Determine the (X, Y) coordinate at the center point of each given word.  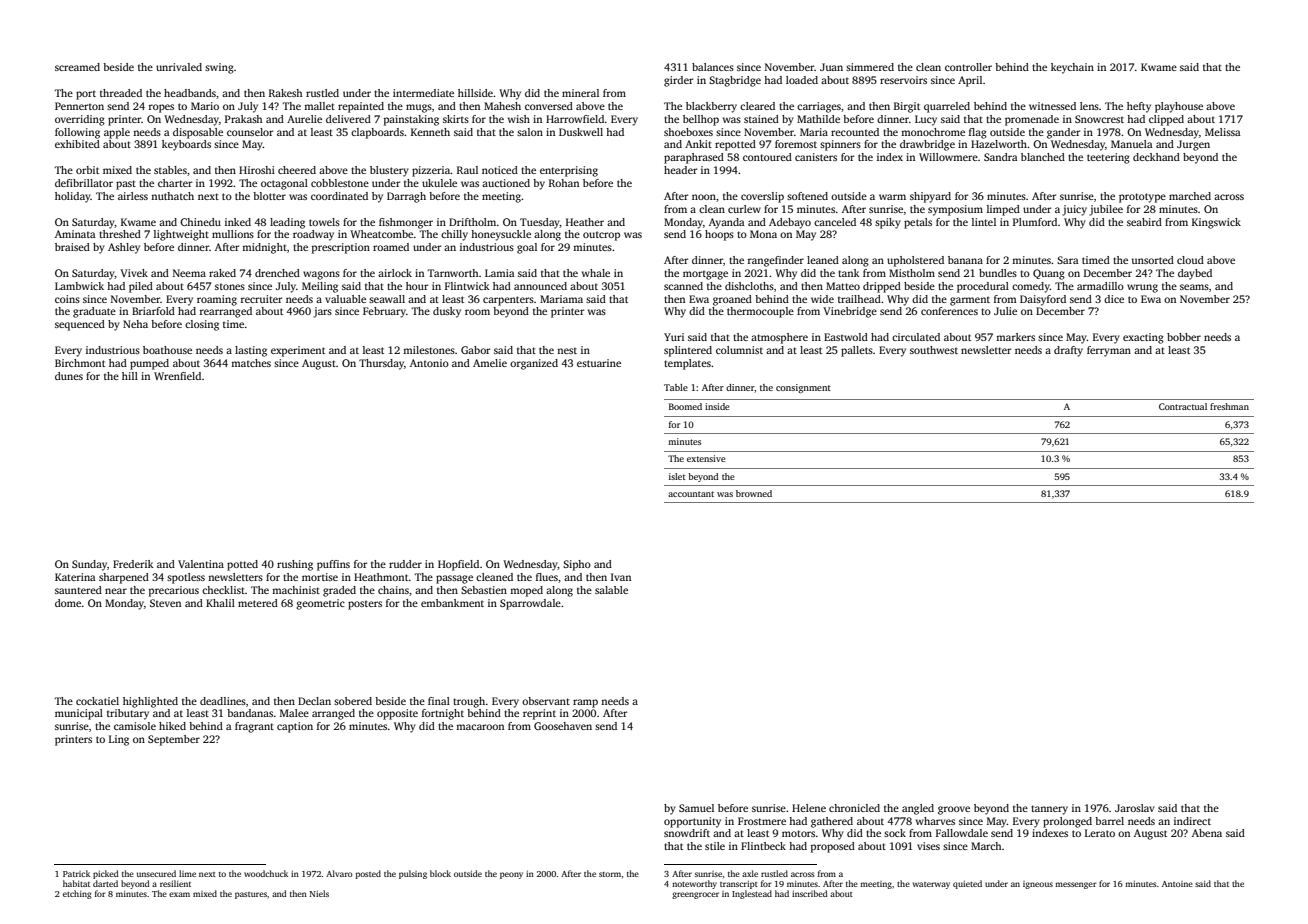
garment (970, 301)
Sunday (89, 565)
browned (754, 493)
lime (187, 873)
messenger (1076, 885)
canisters (816, 157)
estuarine (599, 363)
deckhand (1156, 157)
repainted (361, 107)
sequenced (80, 325)
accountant (691, 494)
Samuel (696, 808)
